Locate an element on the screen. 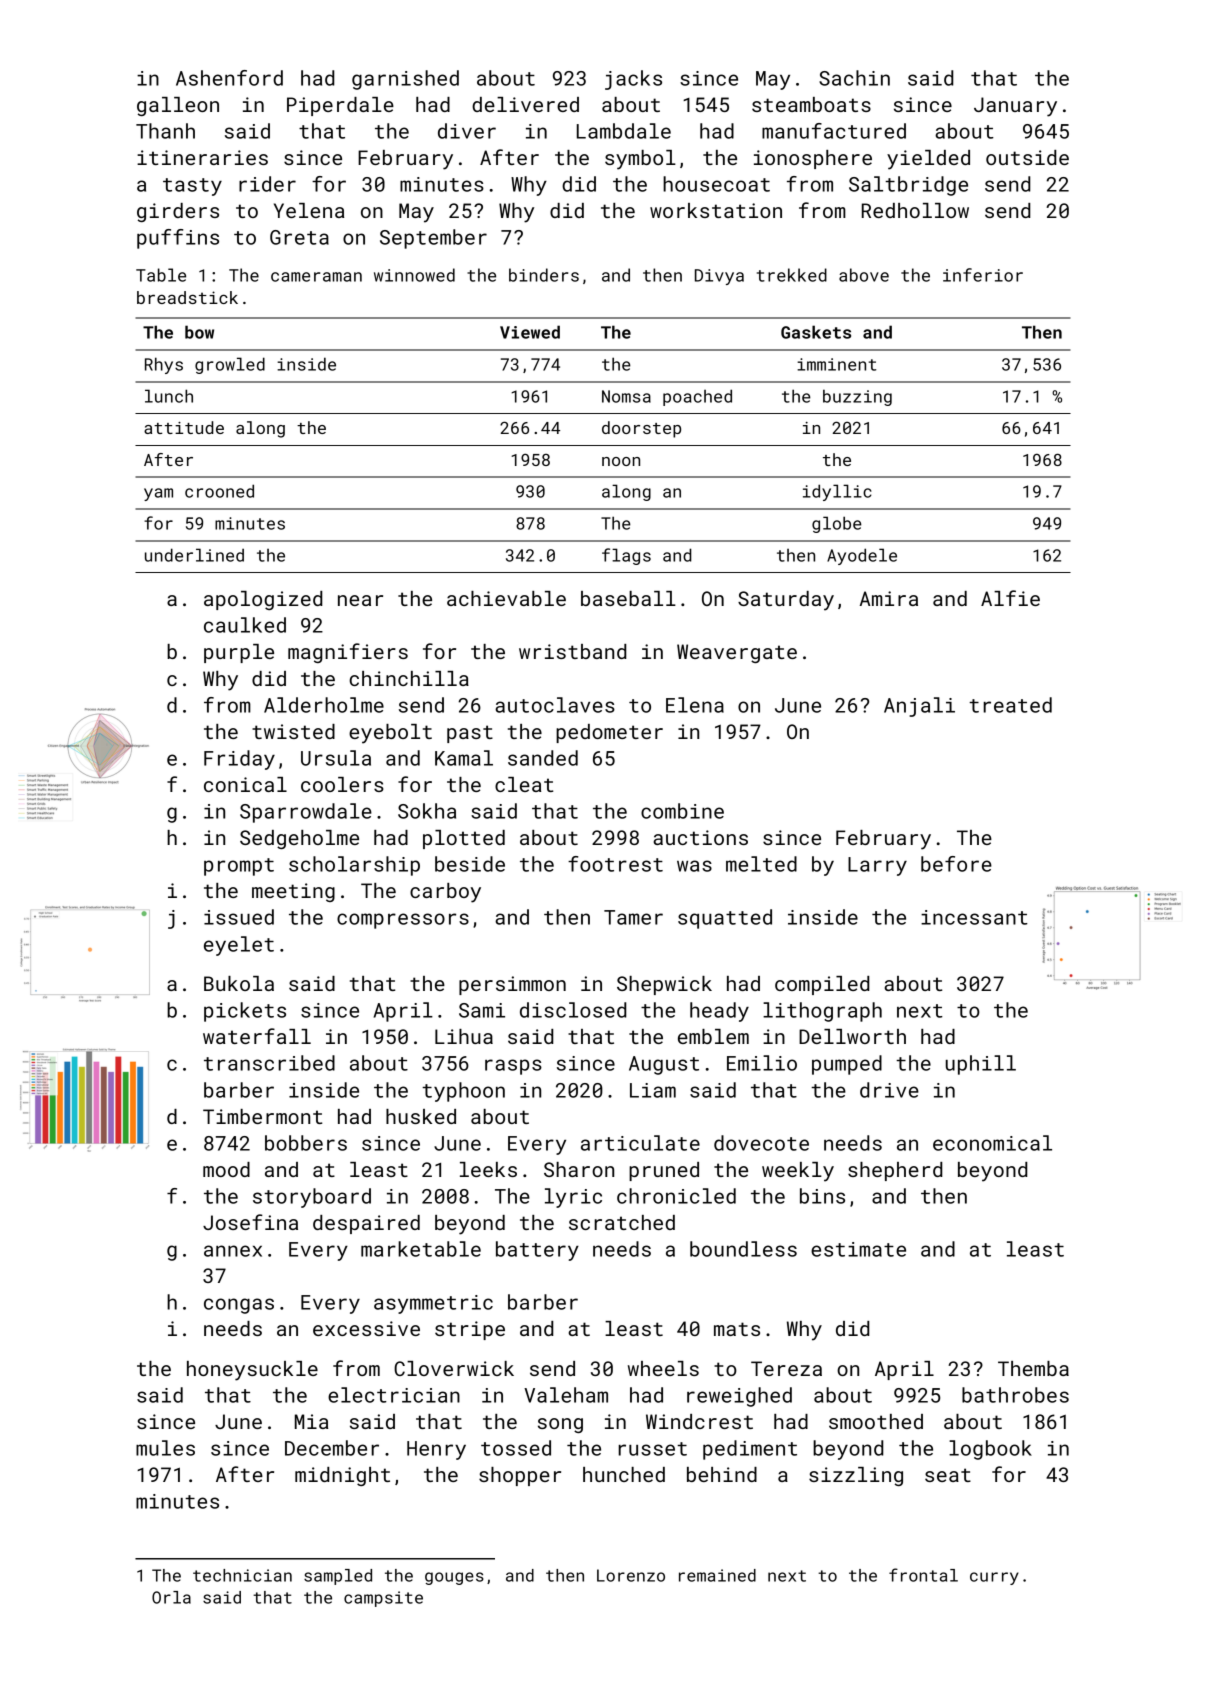 This screenshot has width=1206, height=1706. jacks is located at coordinates (633, 80).
